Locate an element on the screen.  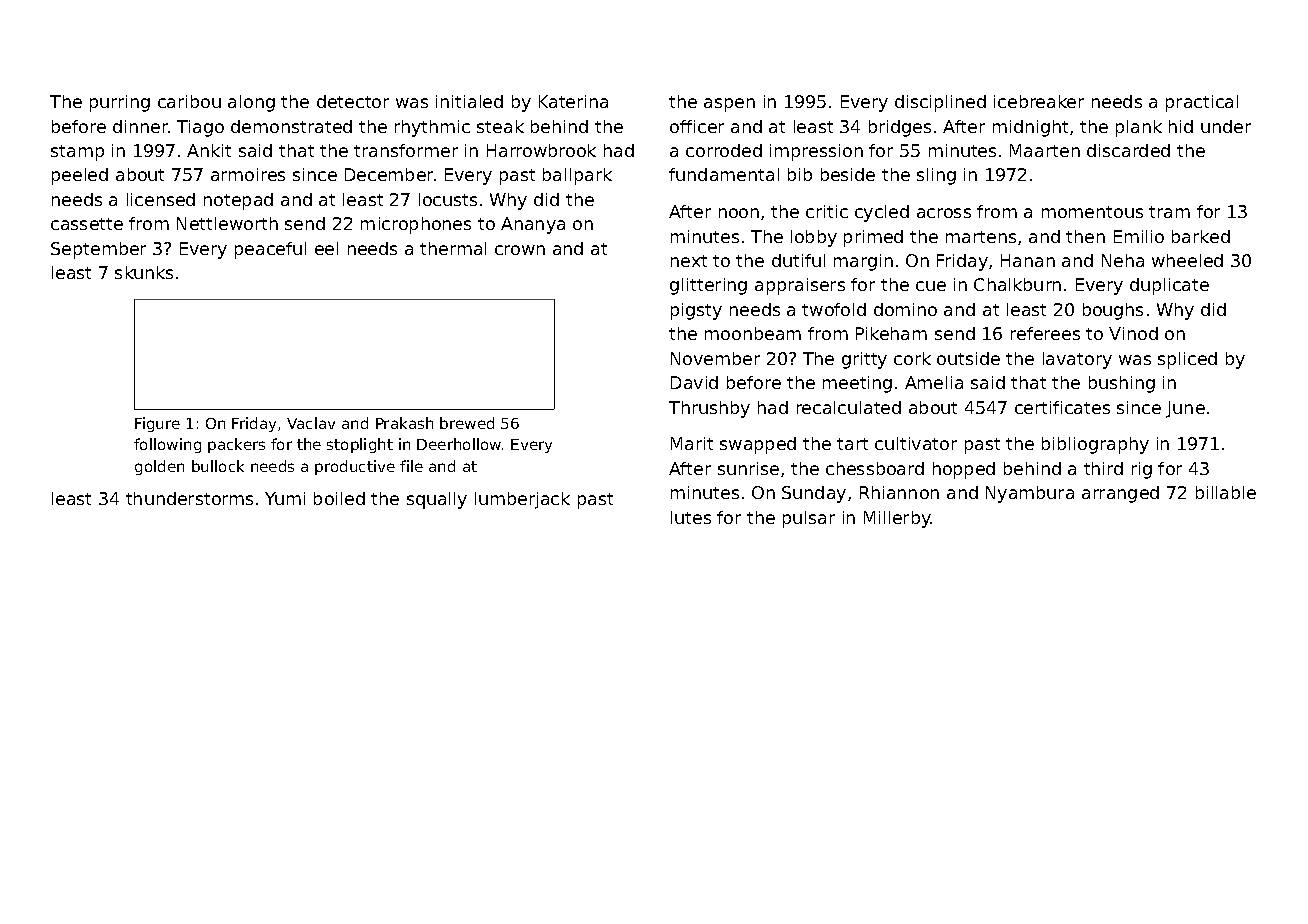
pigsty is located at coordinates (696, 311).
